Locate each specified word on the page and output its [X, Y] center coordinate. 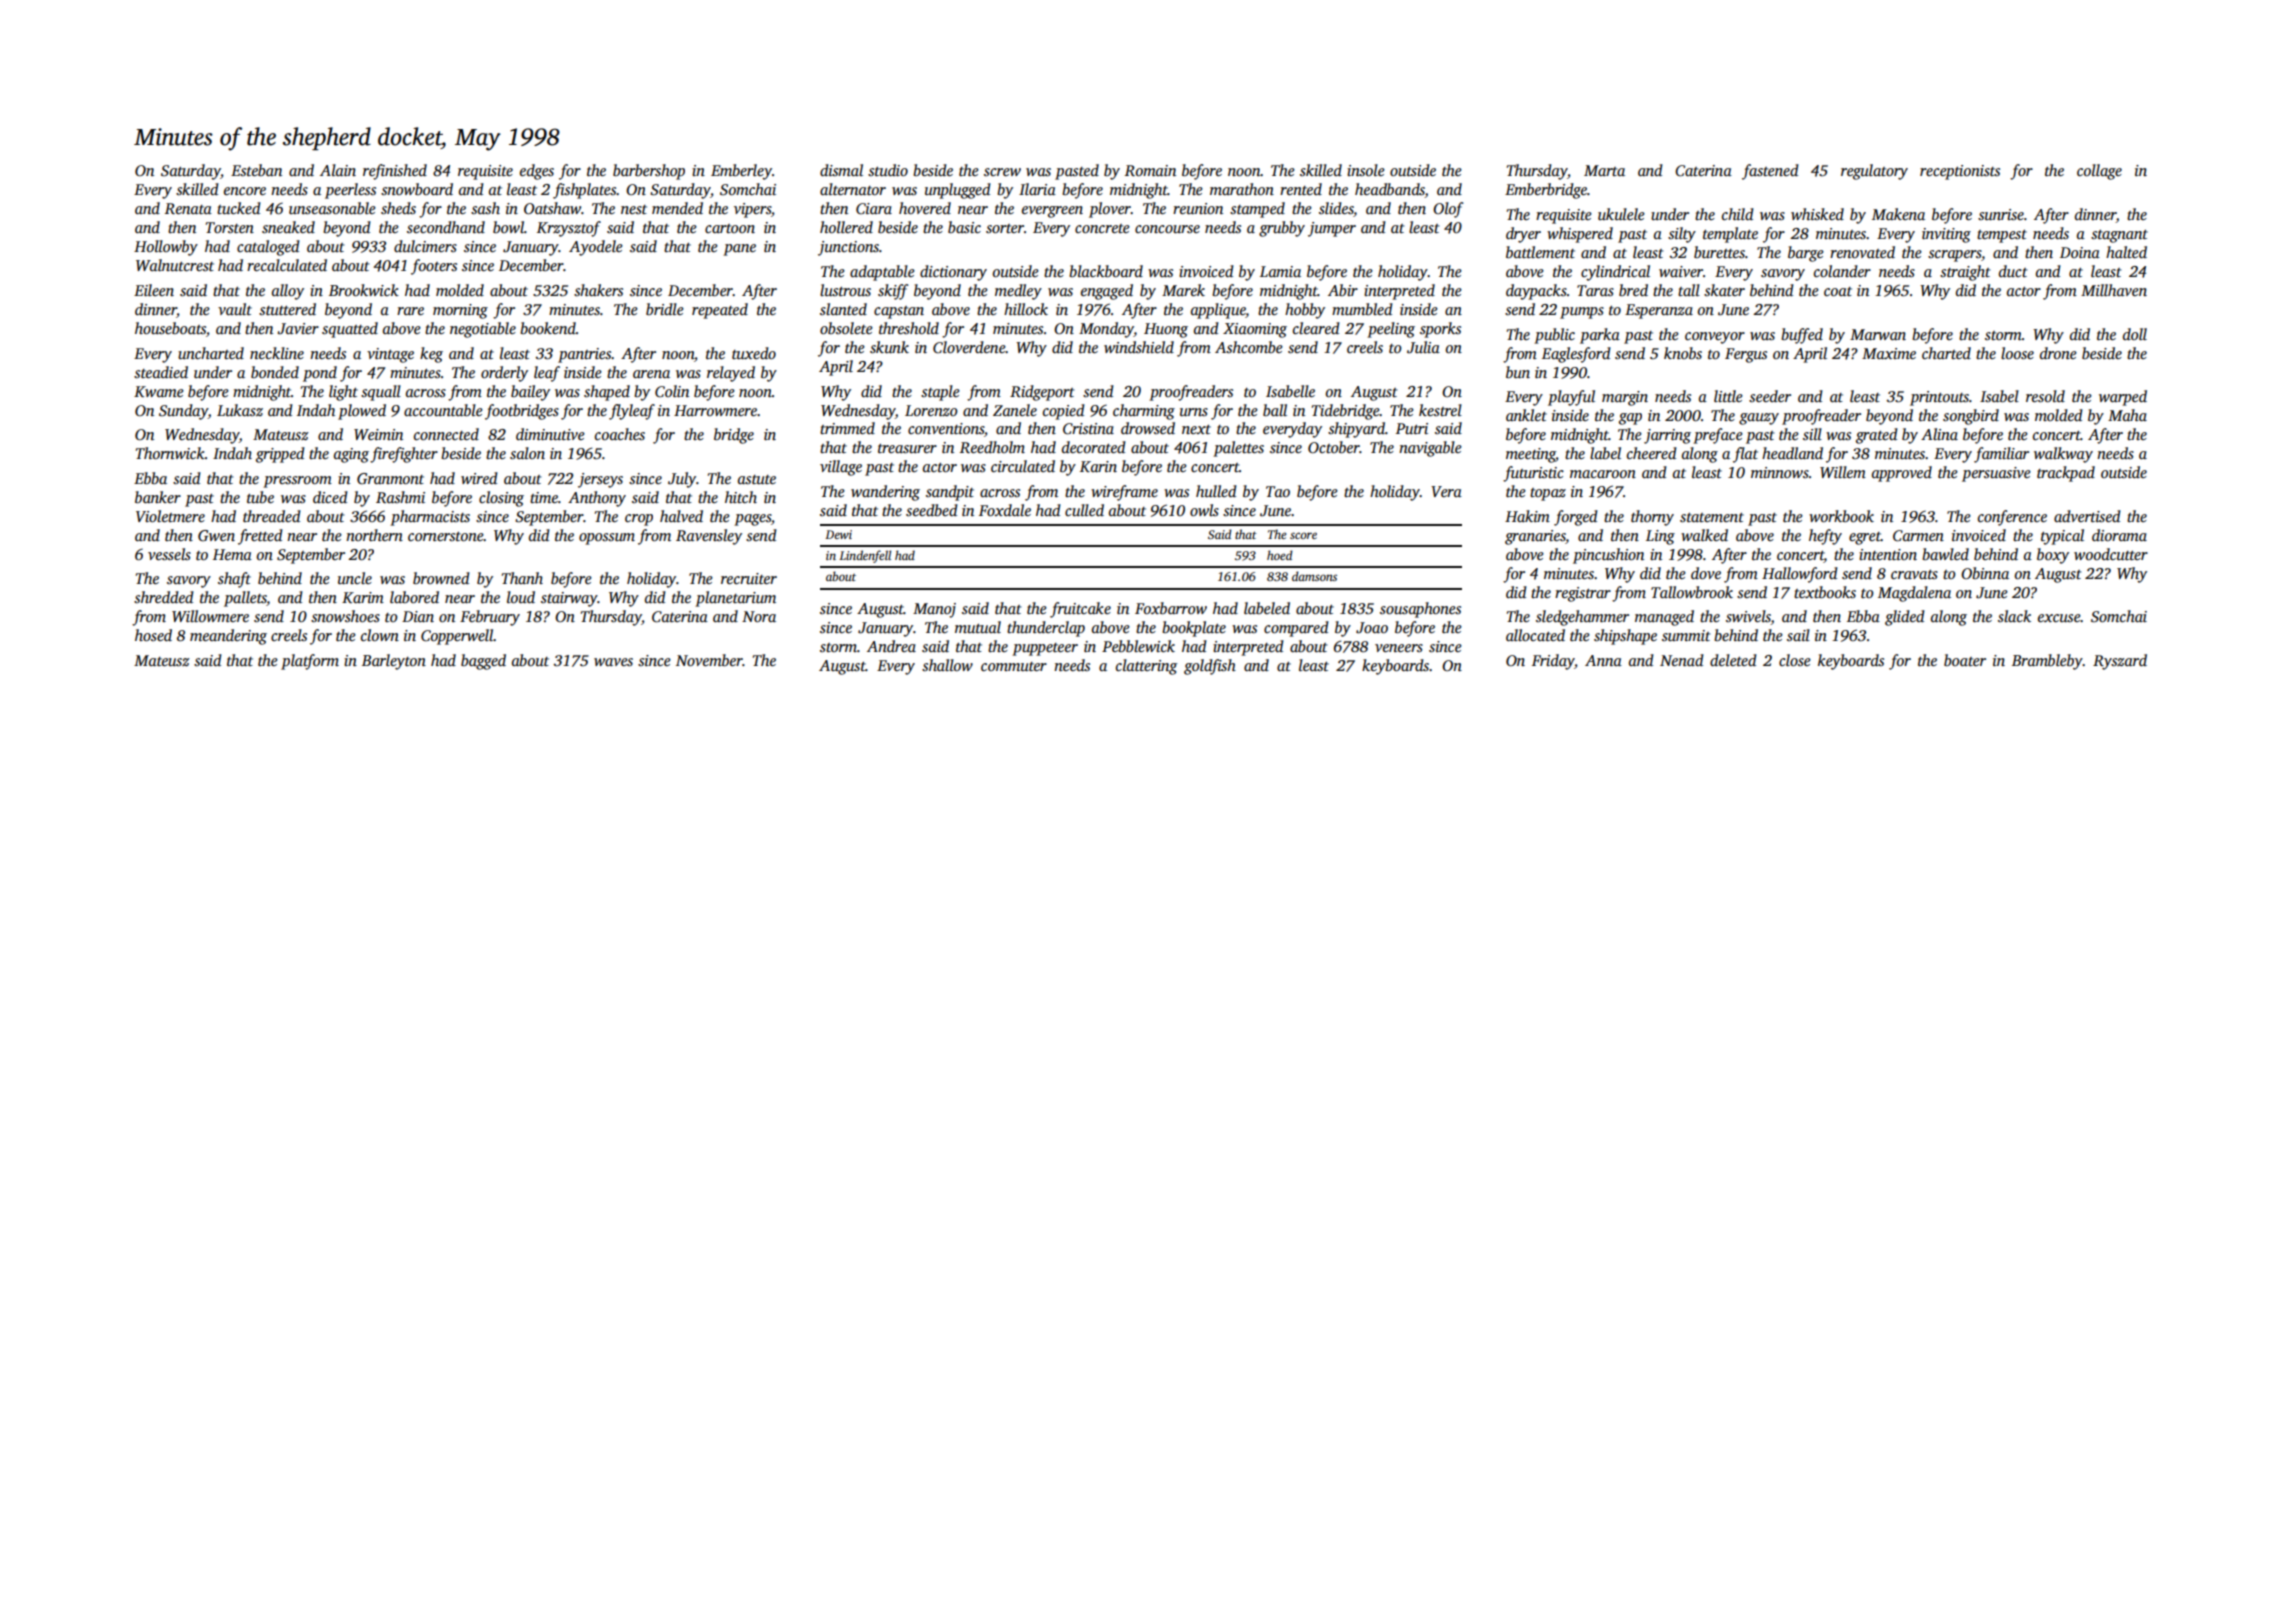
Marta [1604, 170]
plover [1110, 210]
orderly [504, 374]
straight [1965, 273]
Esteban [256, 170]
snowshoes [345, 616]
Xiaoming [1255, 330]
